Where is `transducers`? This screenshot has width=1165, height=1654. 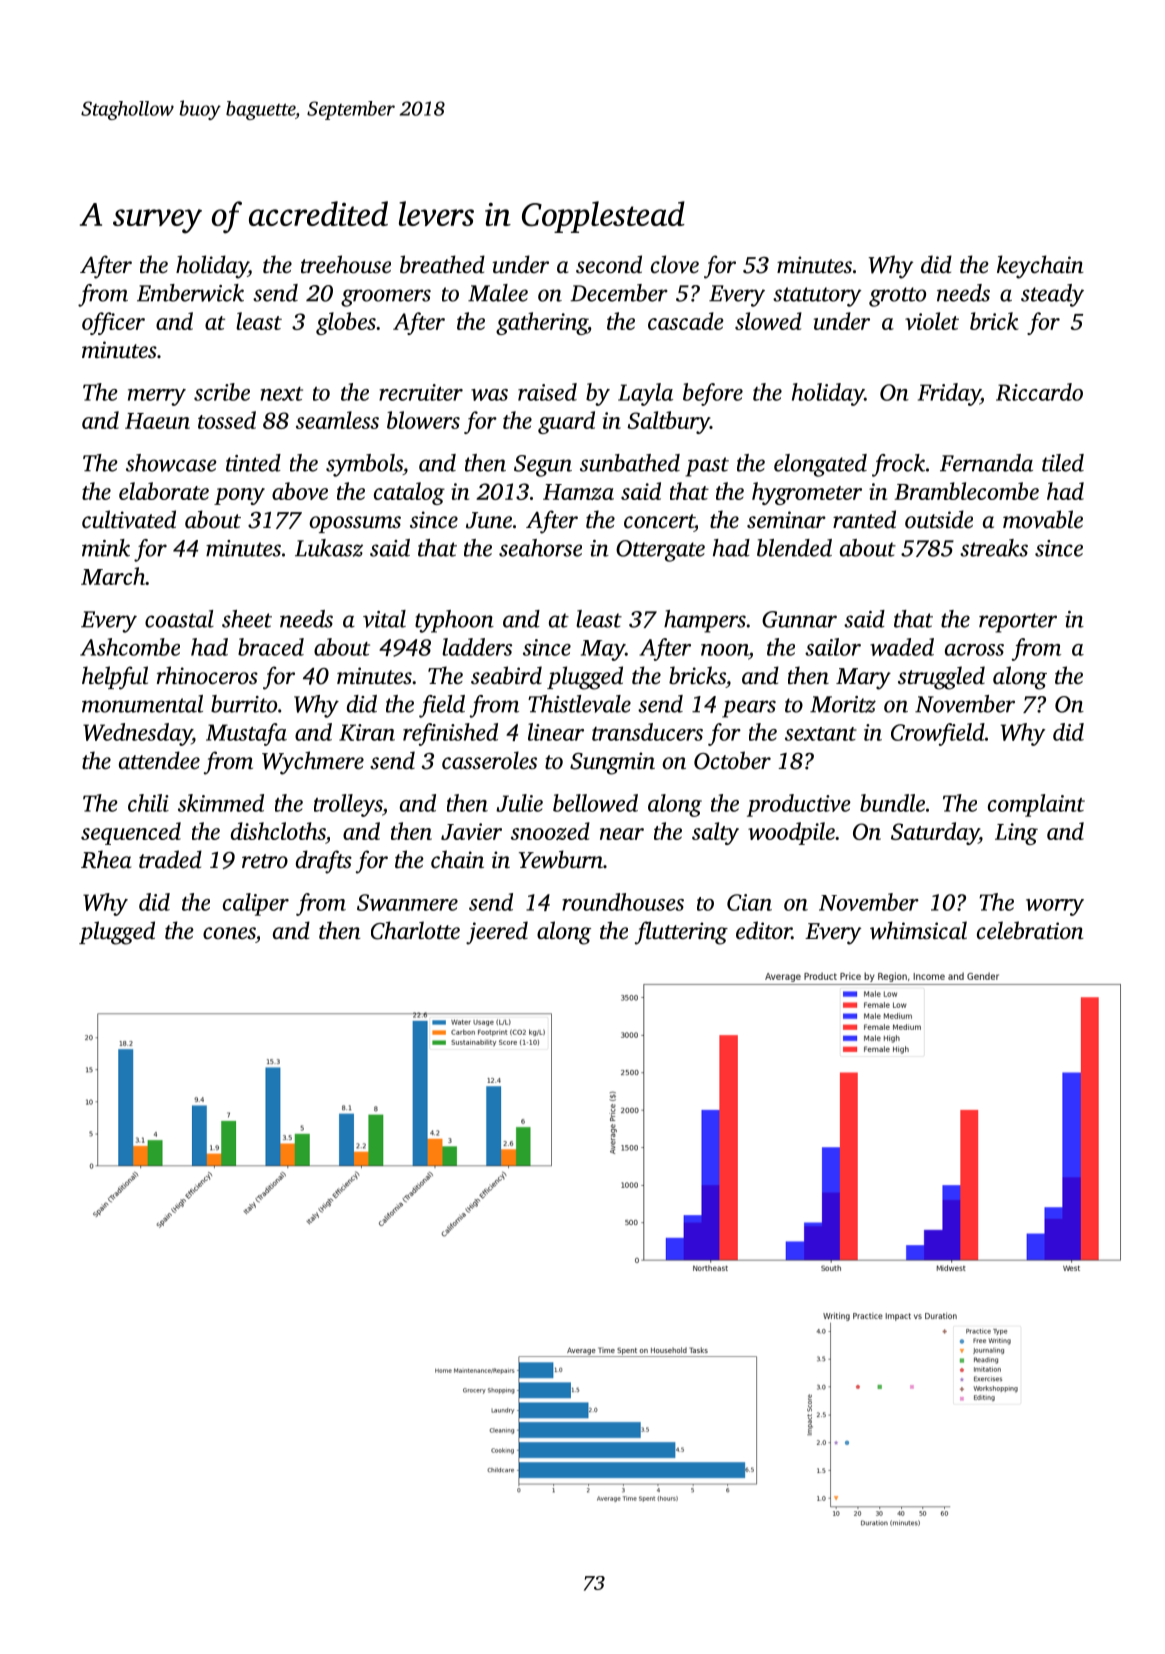 transducers is located at coordinates (647, 732).
